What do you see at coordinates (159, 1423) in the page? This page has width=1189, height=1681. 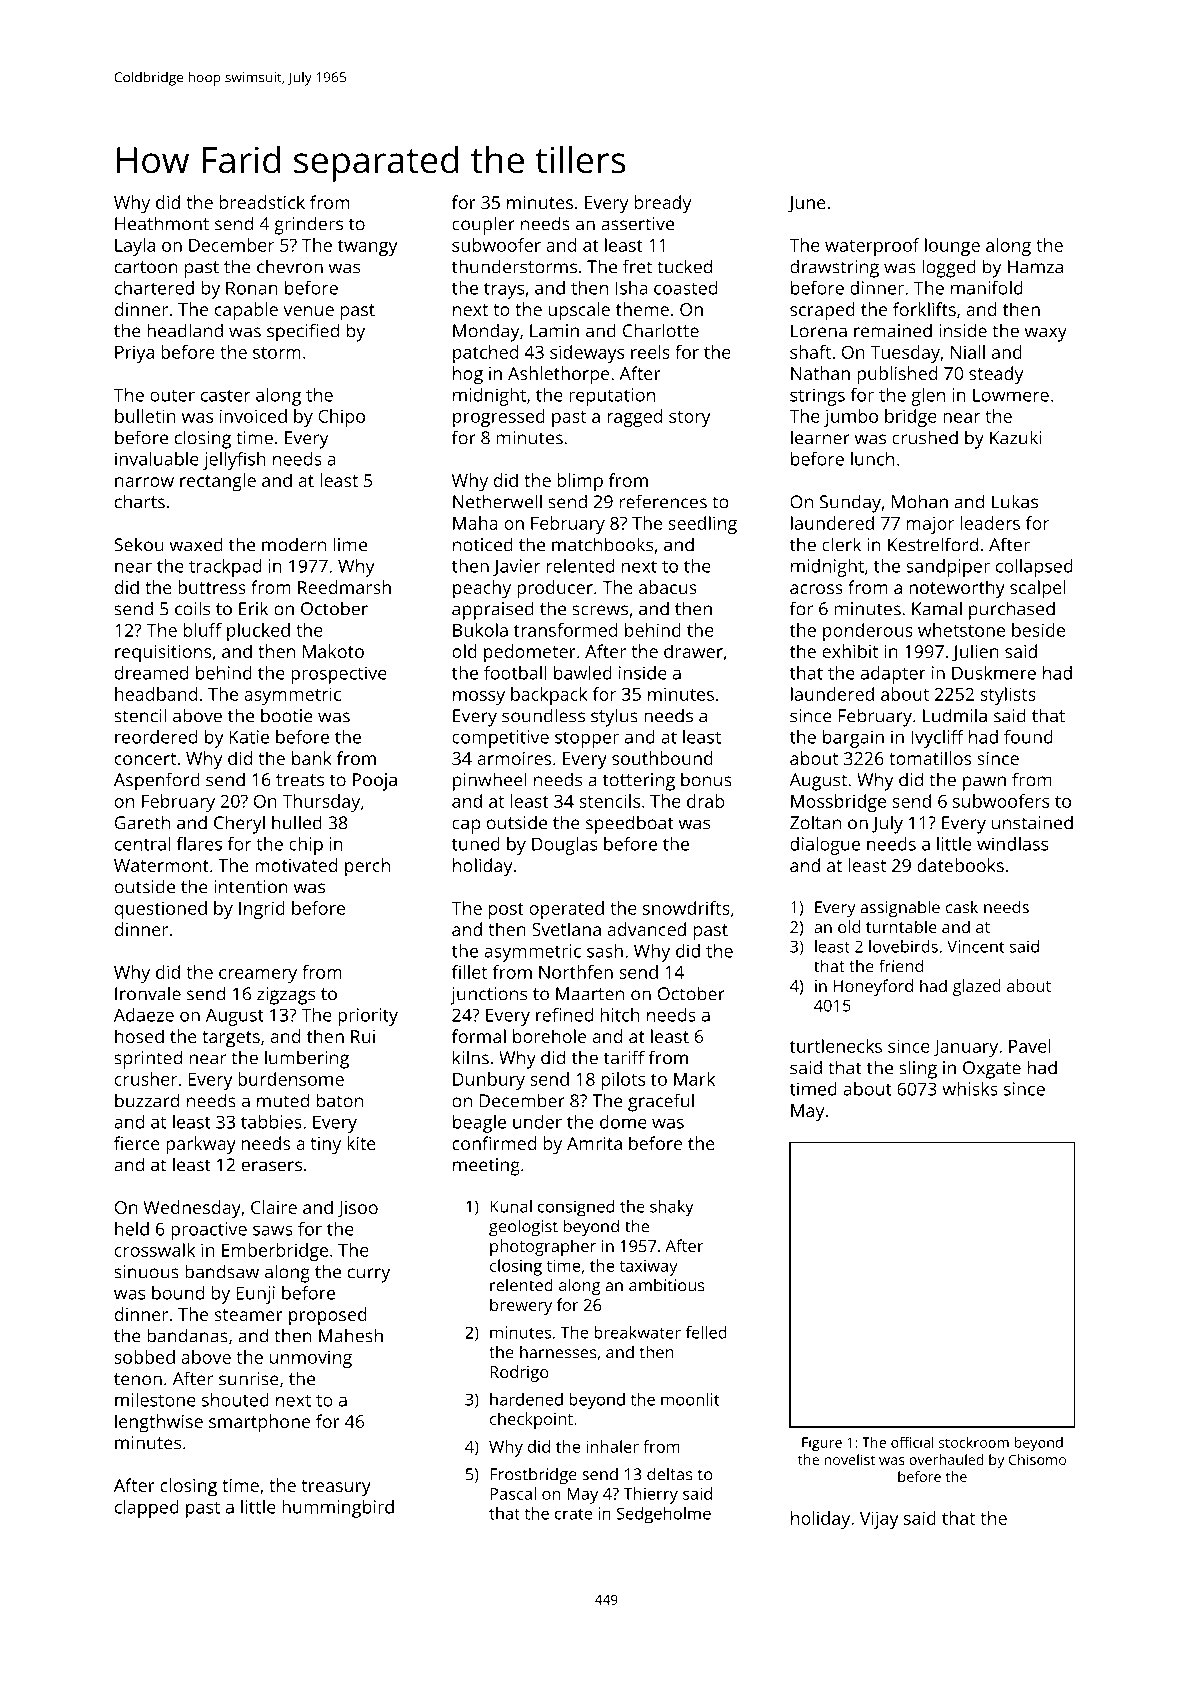 I see `lengthwise` at bounding box center [159, 1423].
